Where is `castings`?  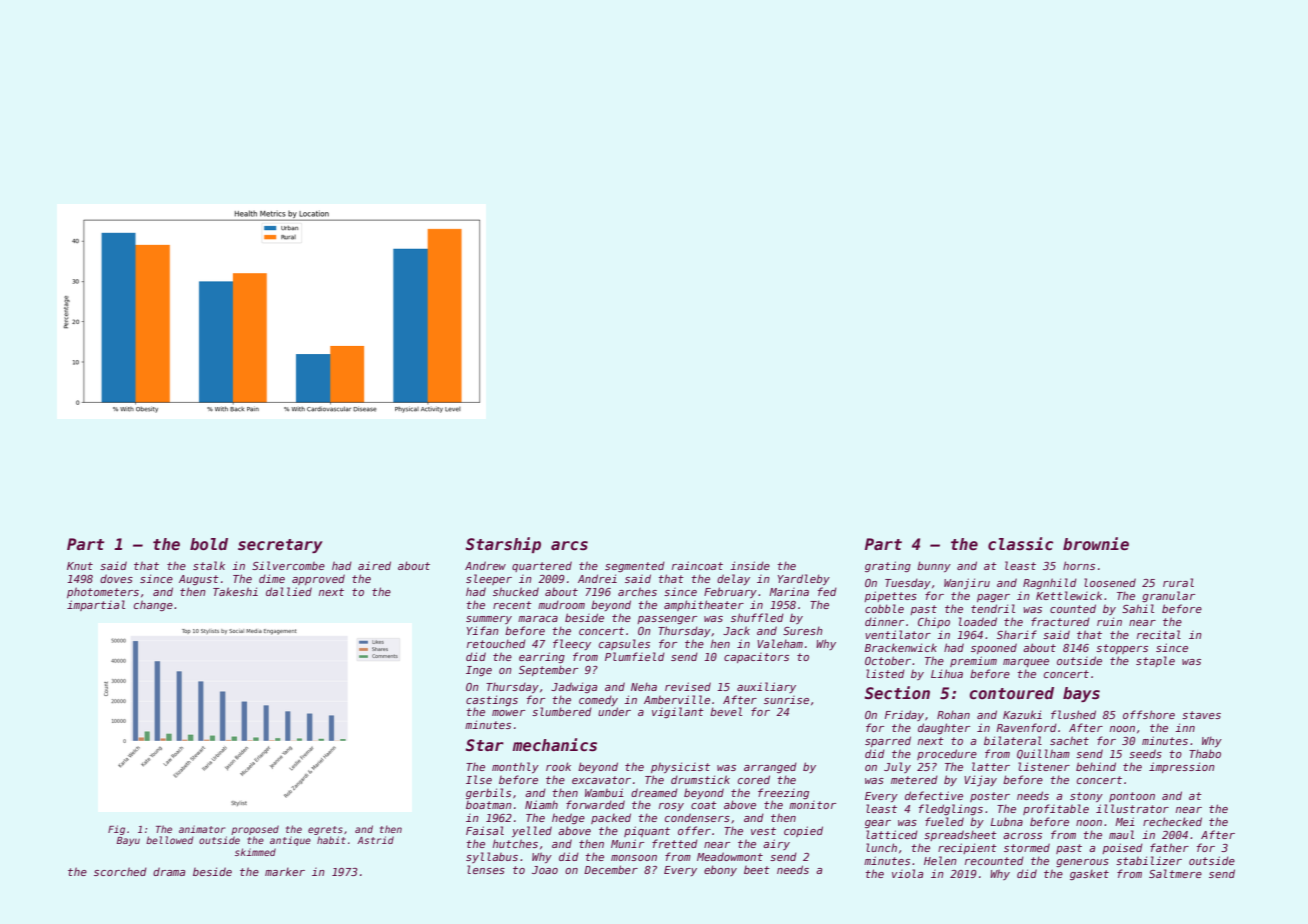 castings is located at coordinates (492, 700).
